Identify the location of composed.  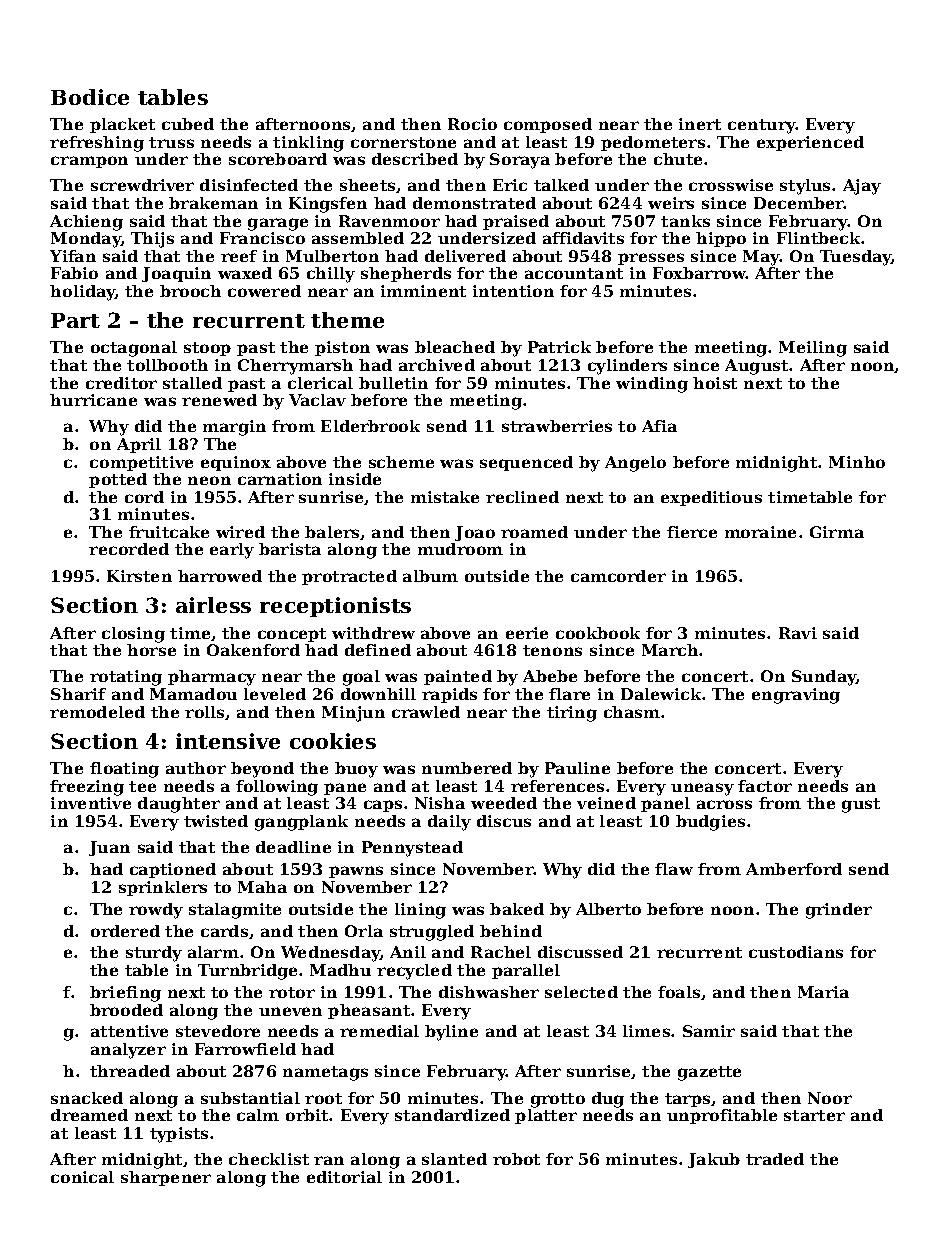
(548, 125).
